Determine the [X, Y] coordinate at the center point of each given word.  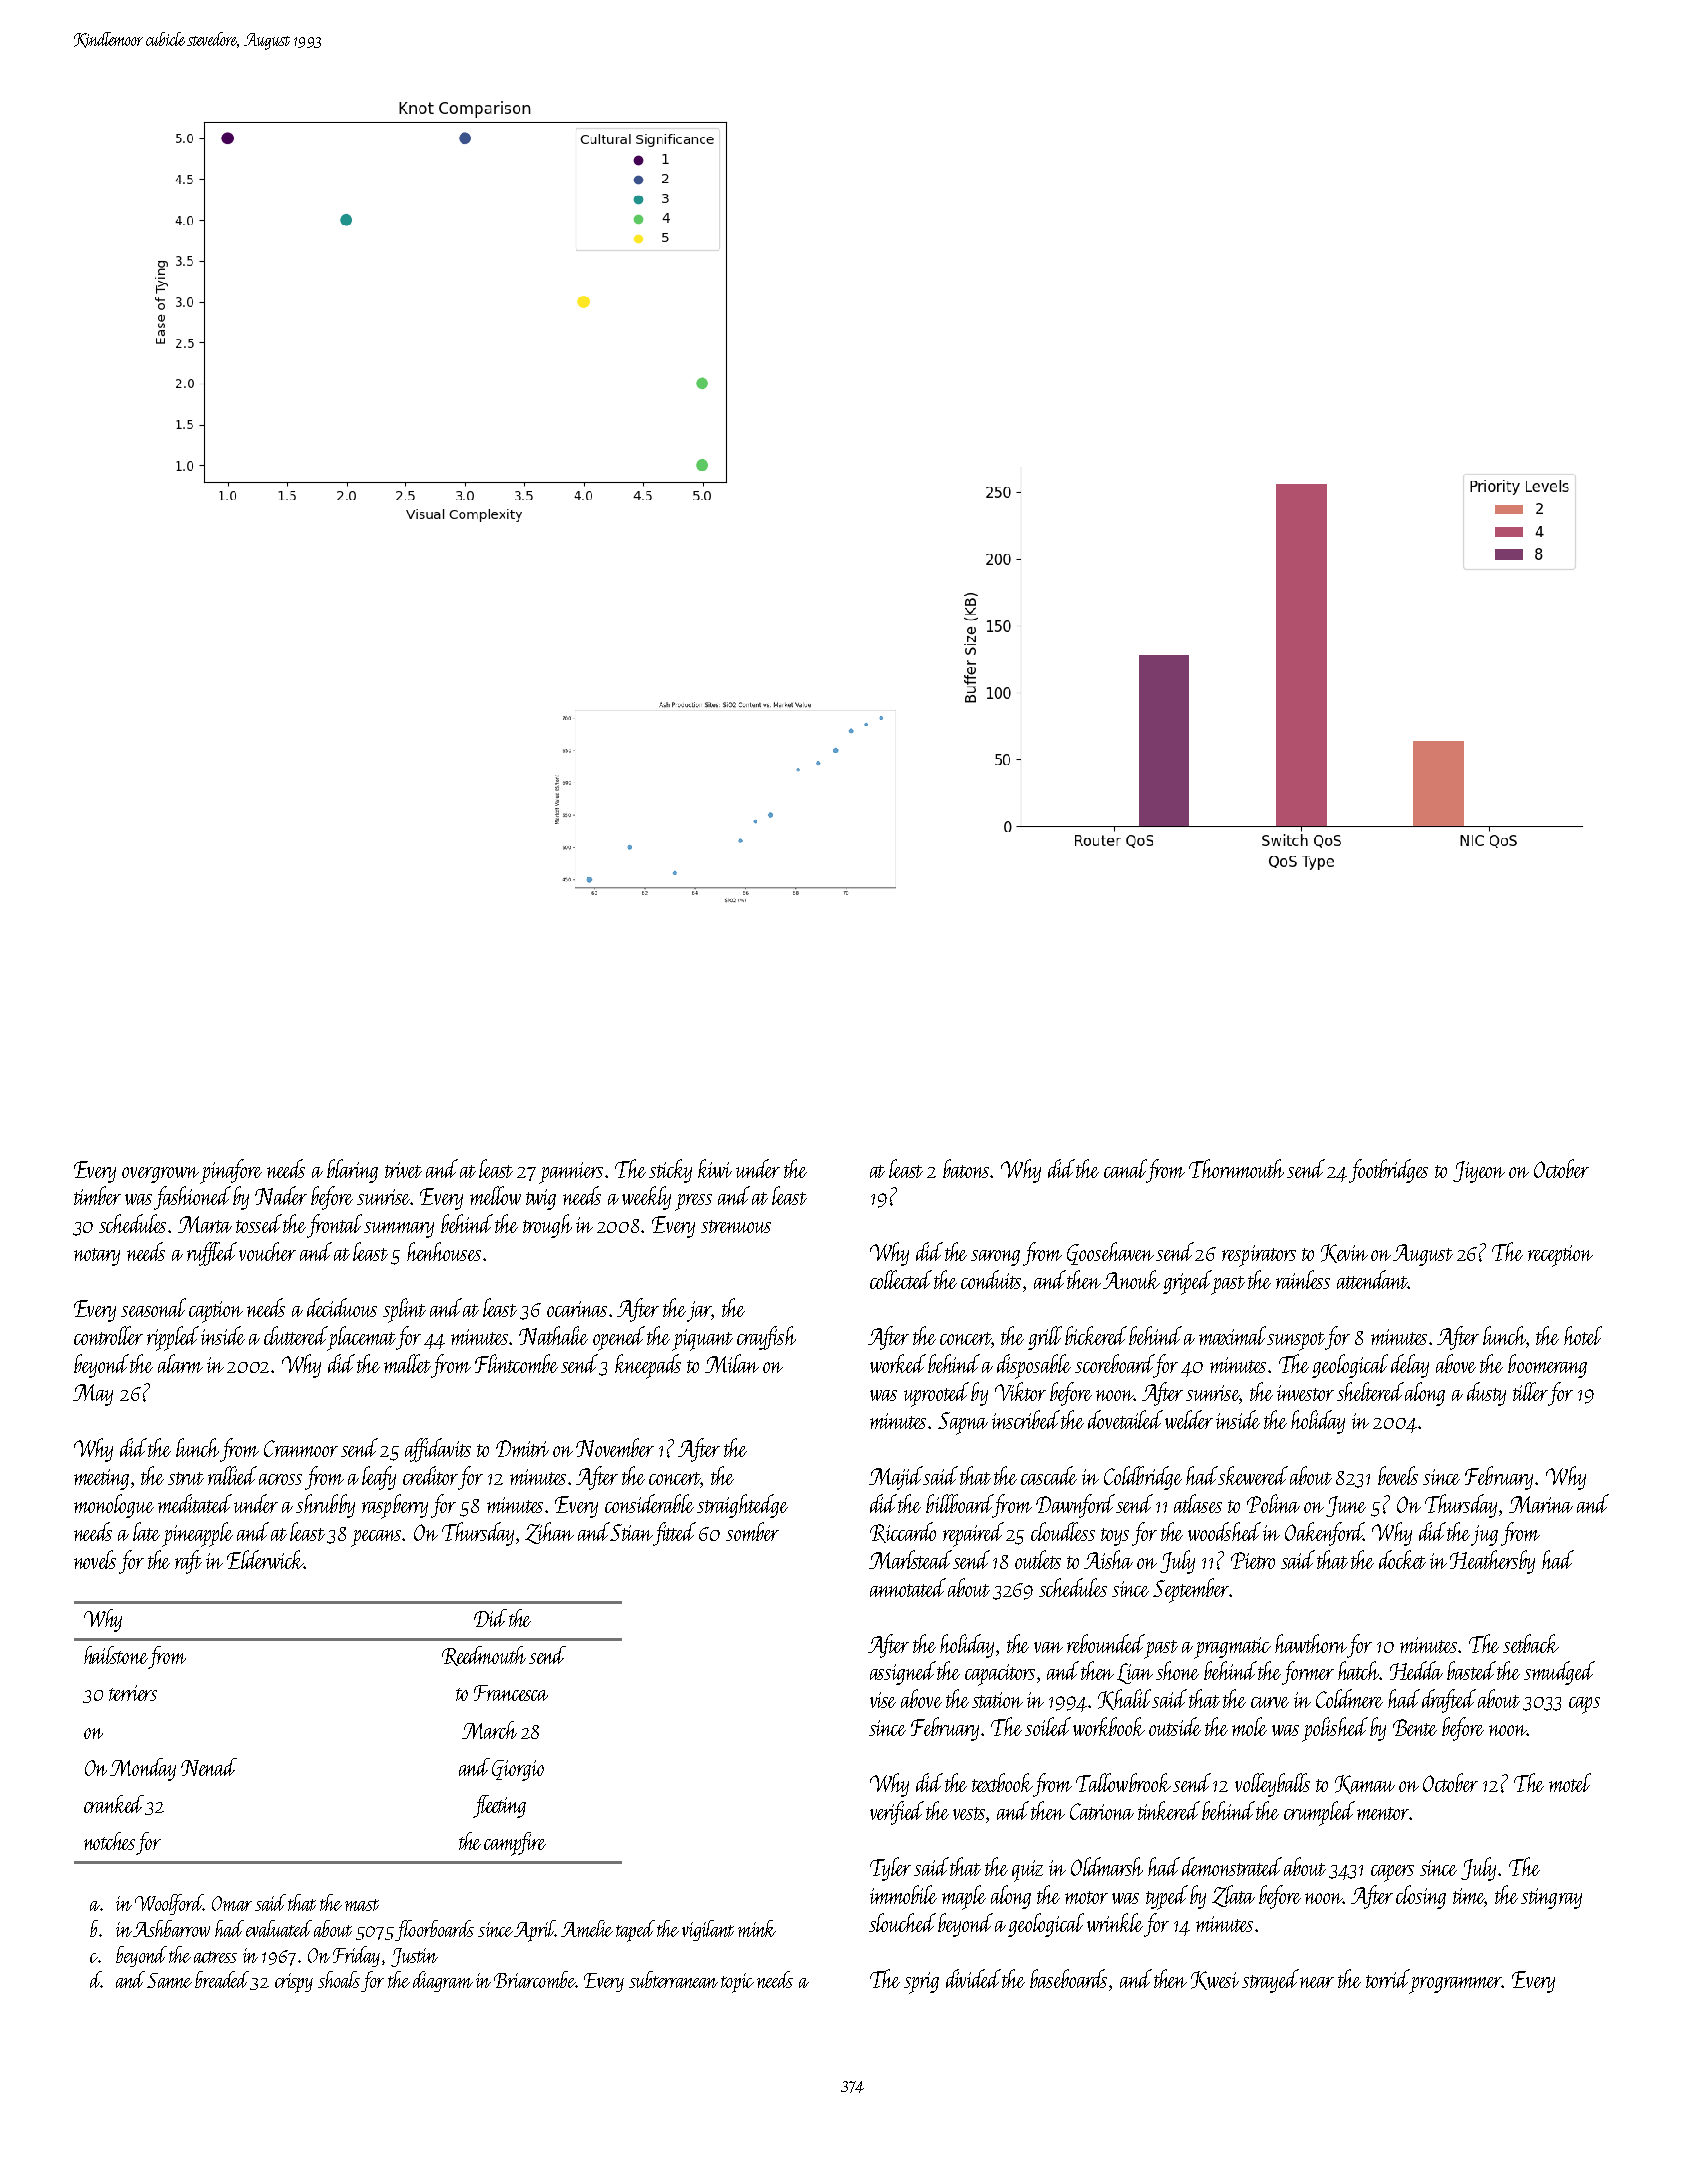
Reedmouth [484, 1656]
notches [109, 1841]
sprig [921, 1983]
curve [1270, 1702]
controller [108, 1335]
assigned [903, 1673]
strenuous [736, 1226]
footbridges [1388, 1171]
